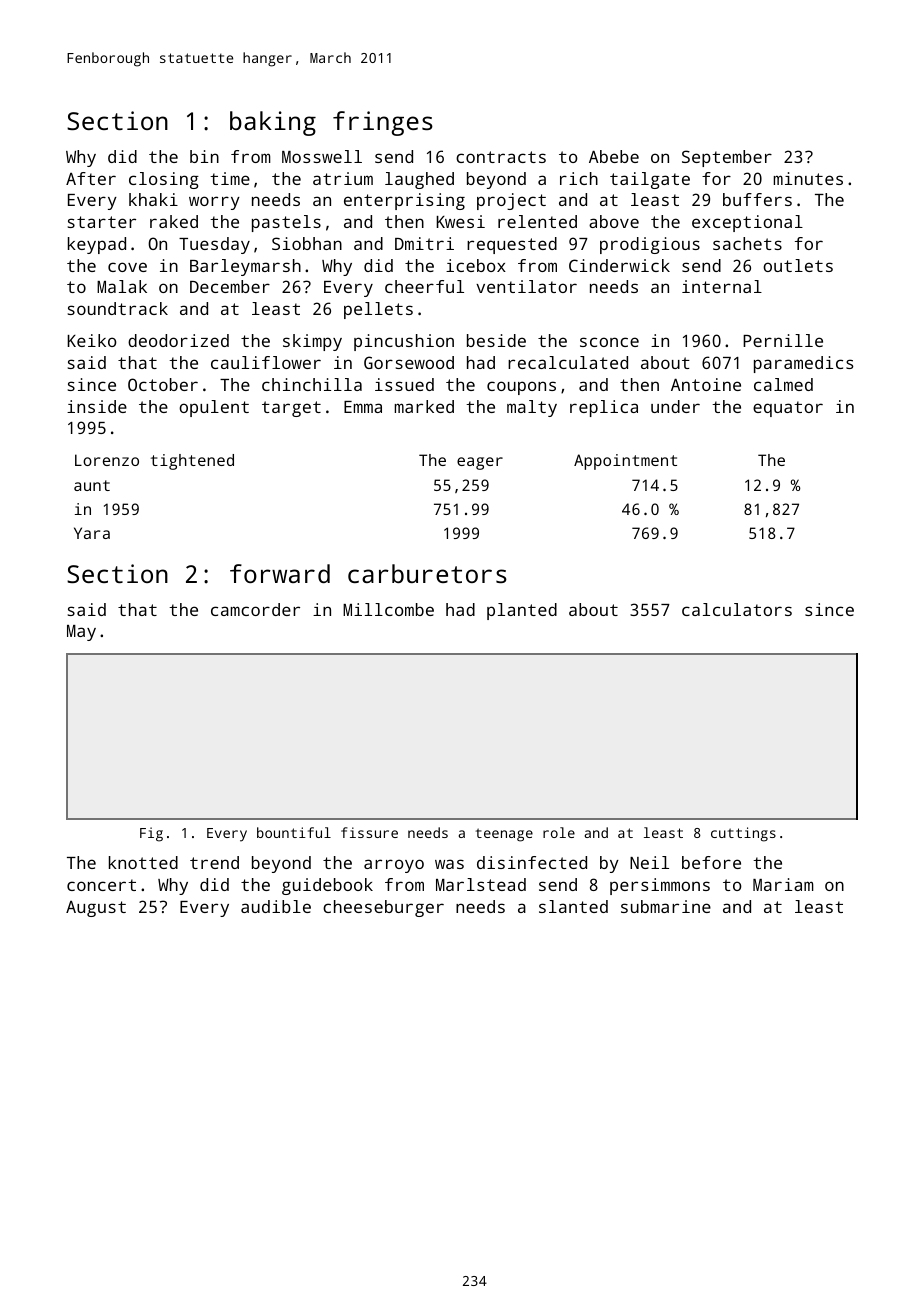 The height and width of the screenshot is (1308, 924). What do you see at coordinates (192, 462) in the screenshot?
I see `tightened` at bounding box center [192, 462].
